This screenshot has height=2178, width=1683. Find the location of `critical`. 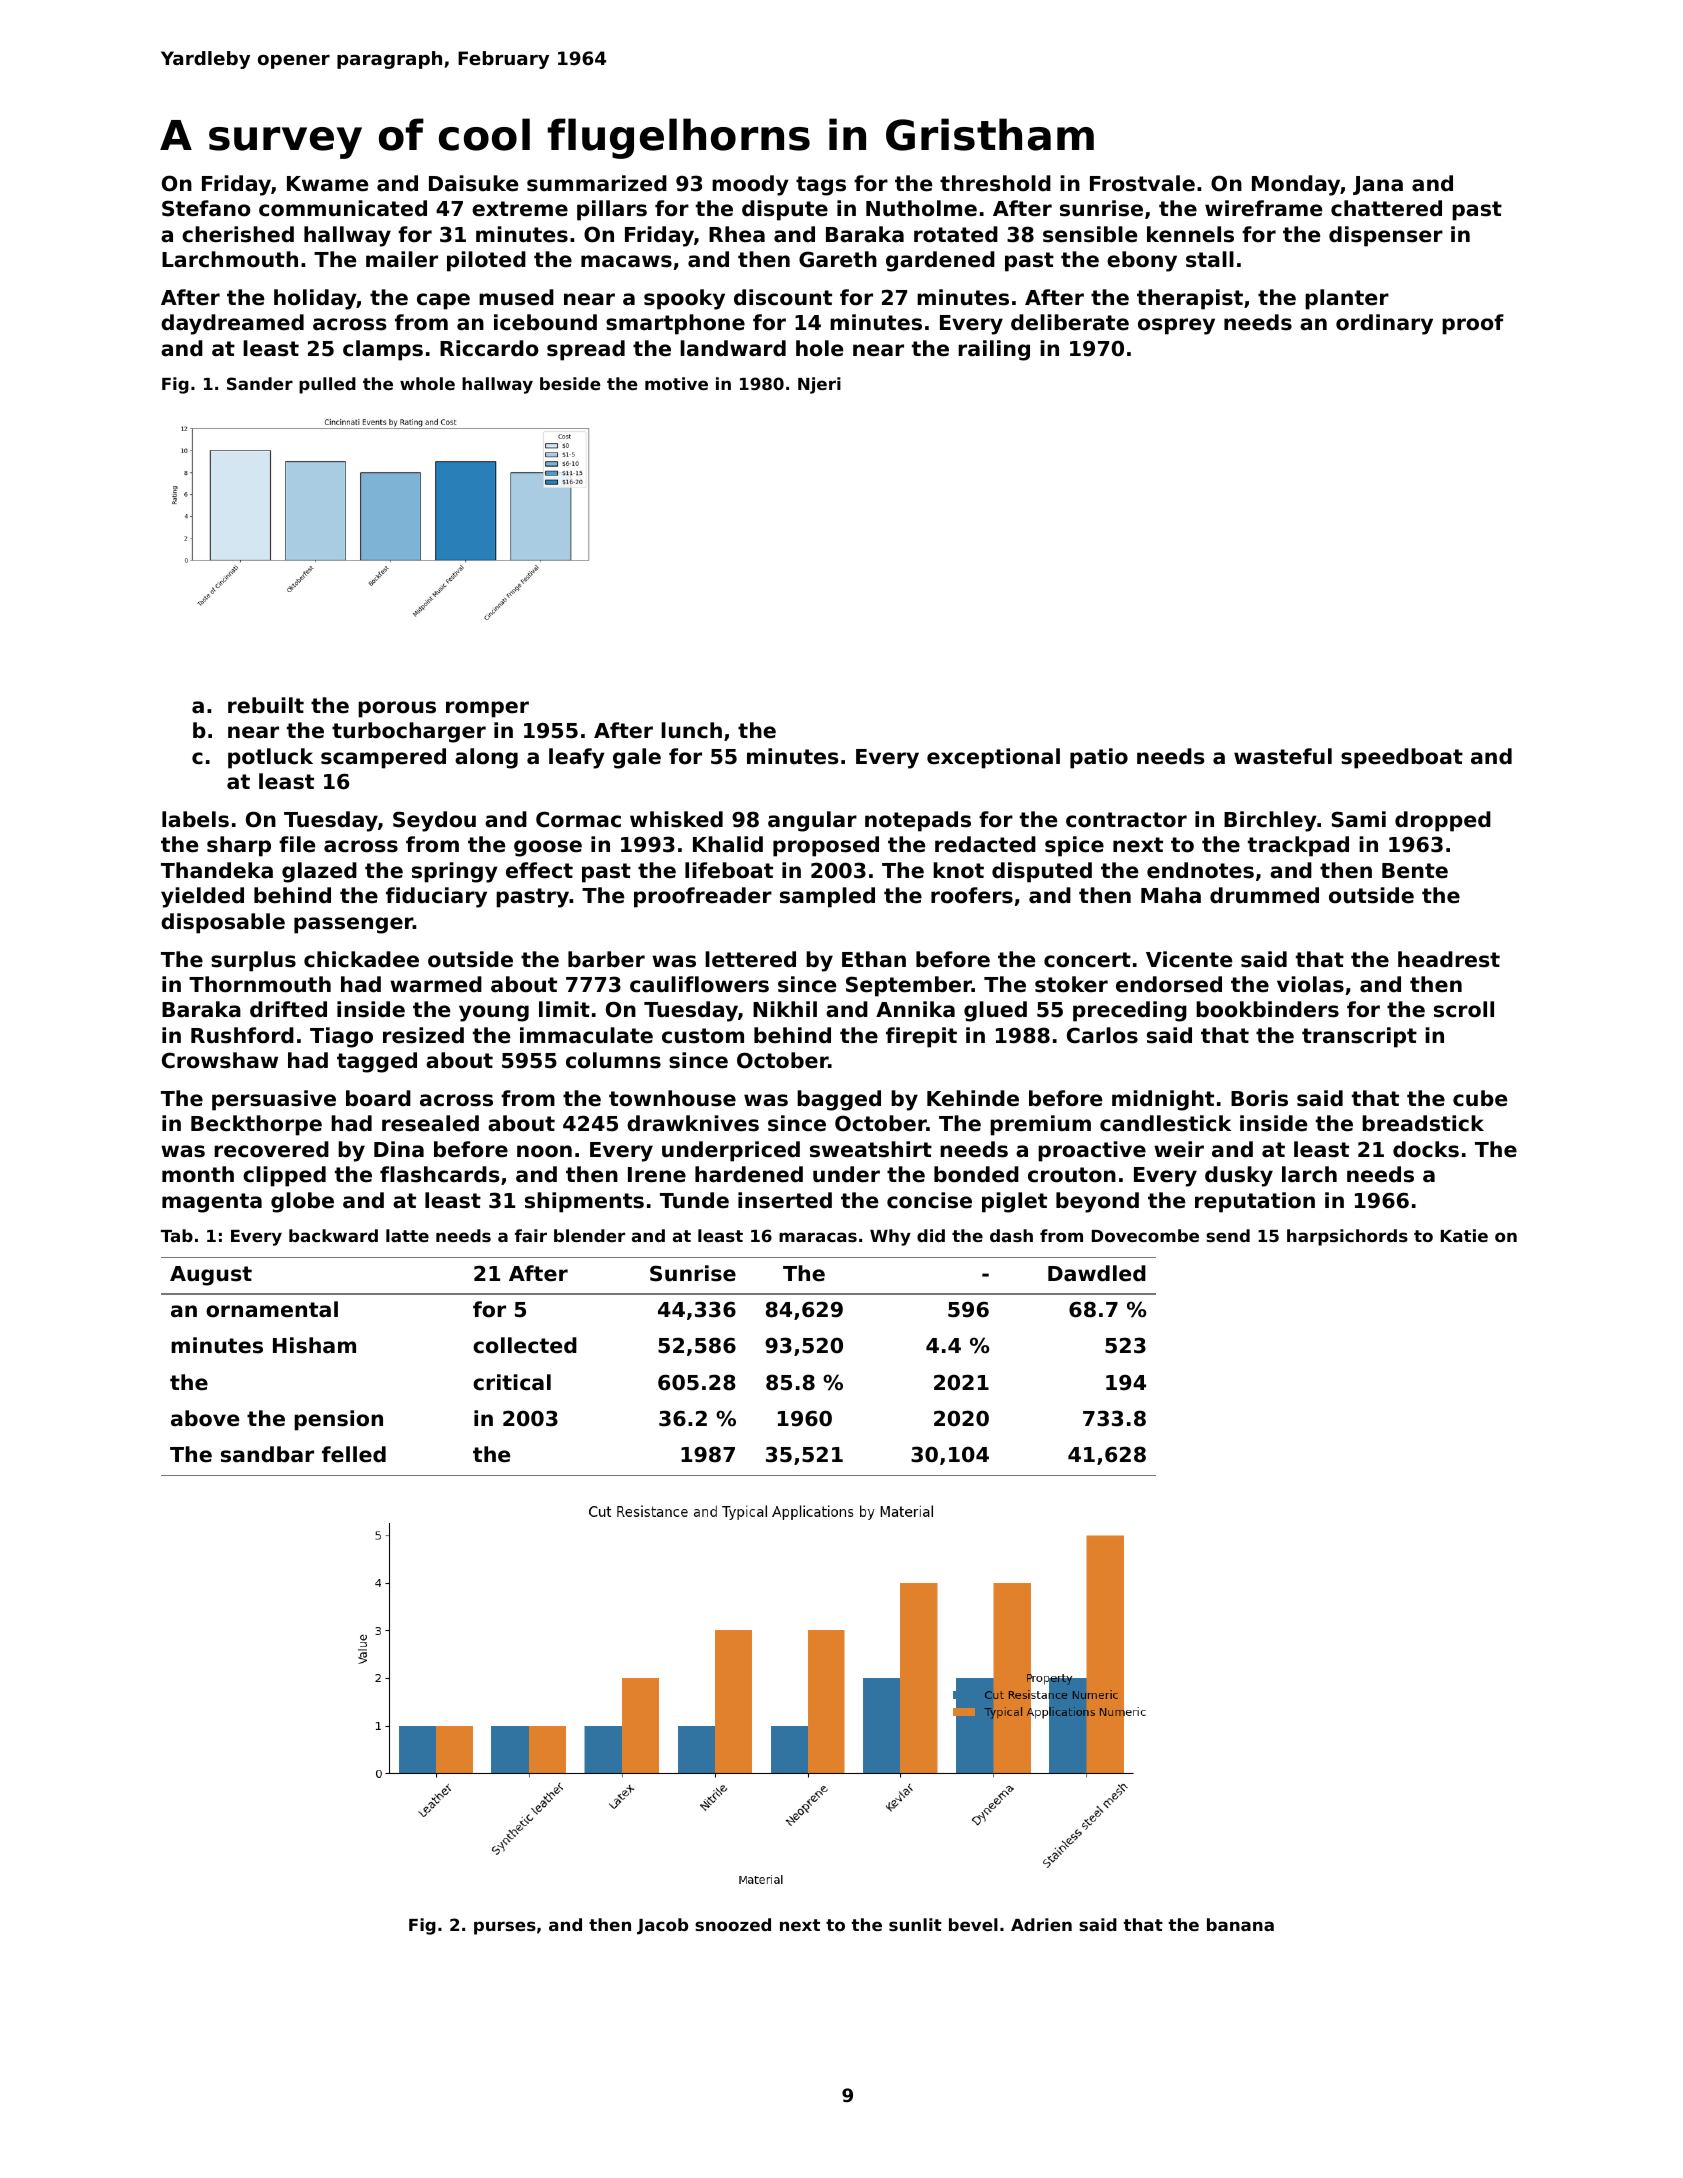

critical is located at coordinates (512, 1382).
